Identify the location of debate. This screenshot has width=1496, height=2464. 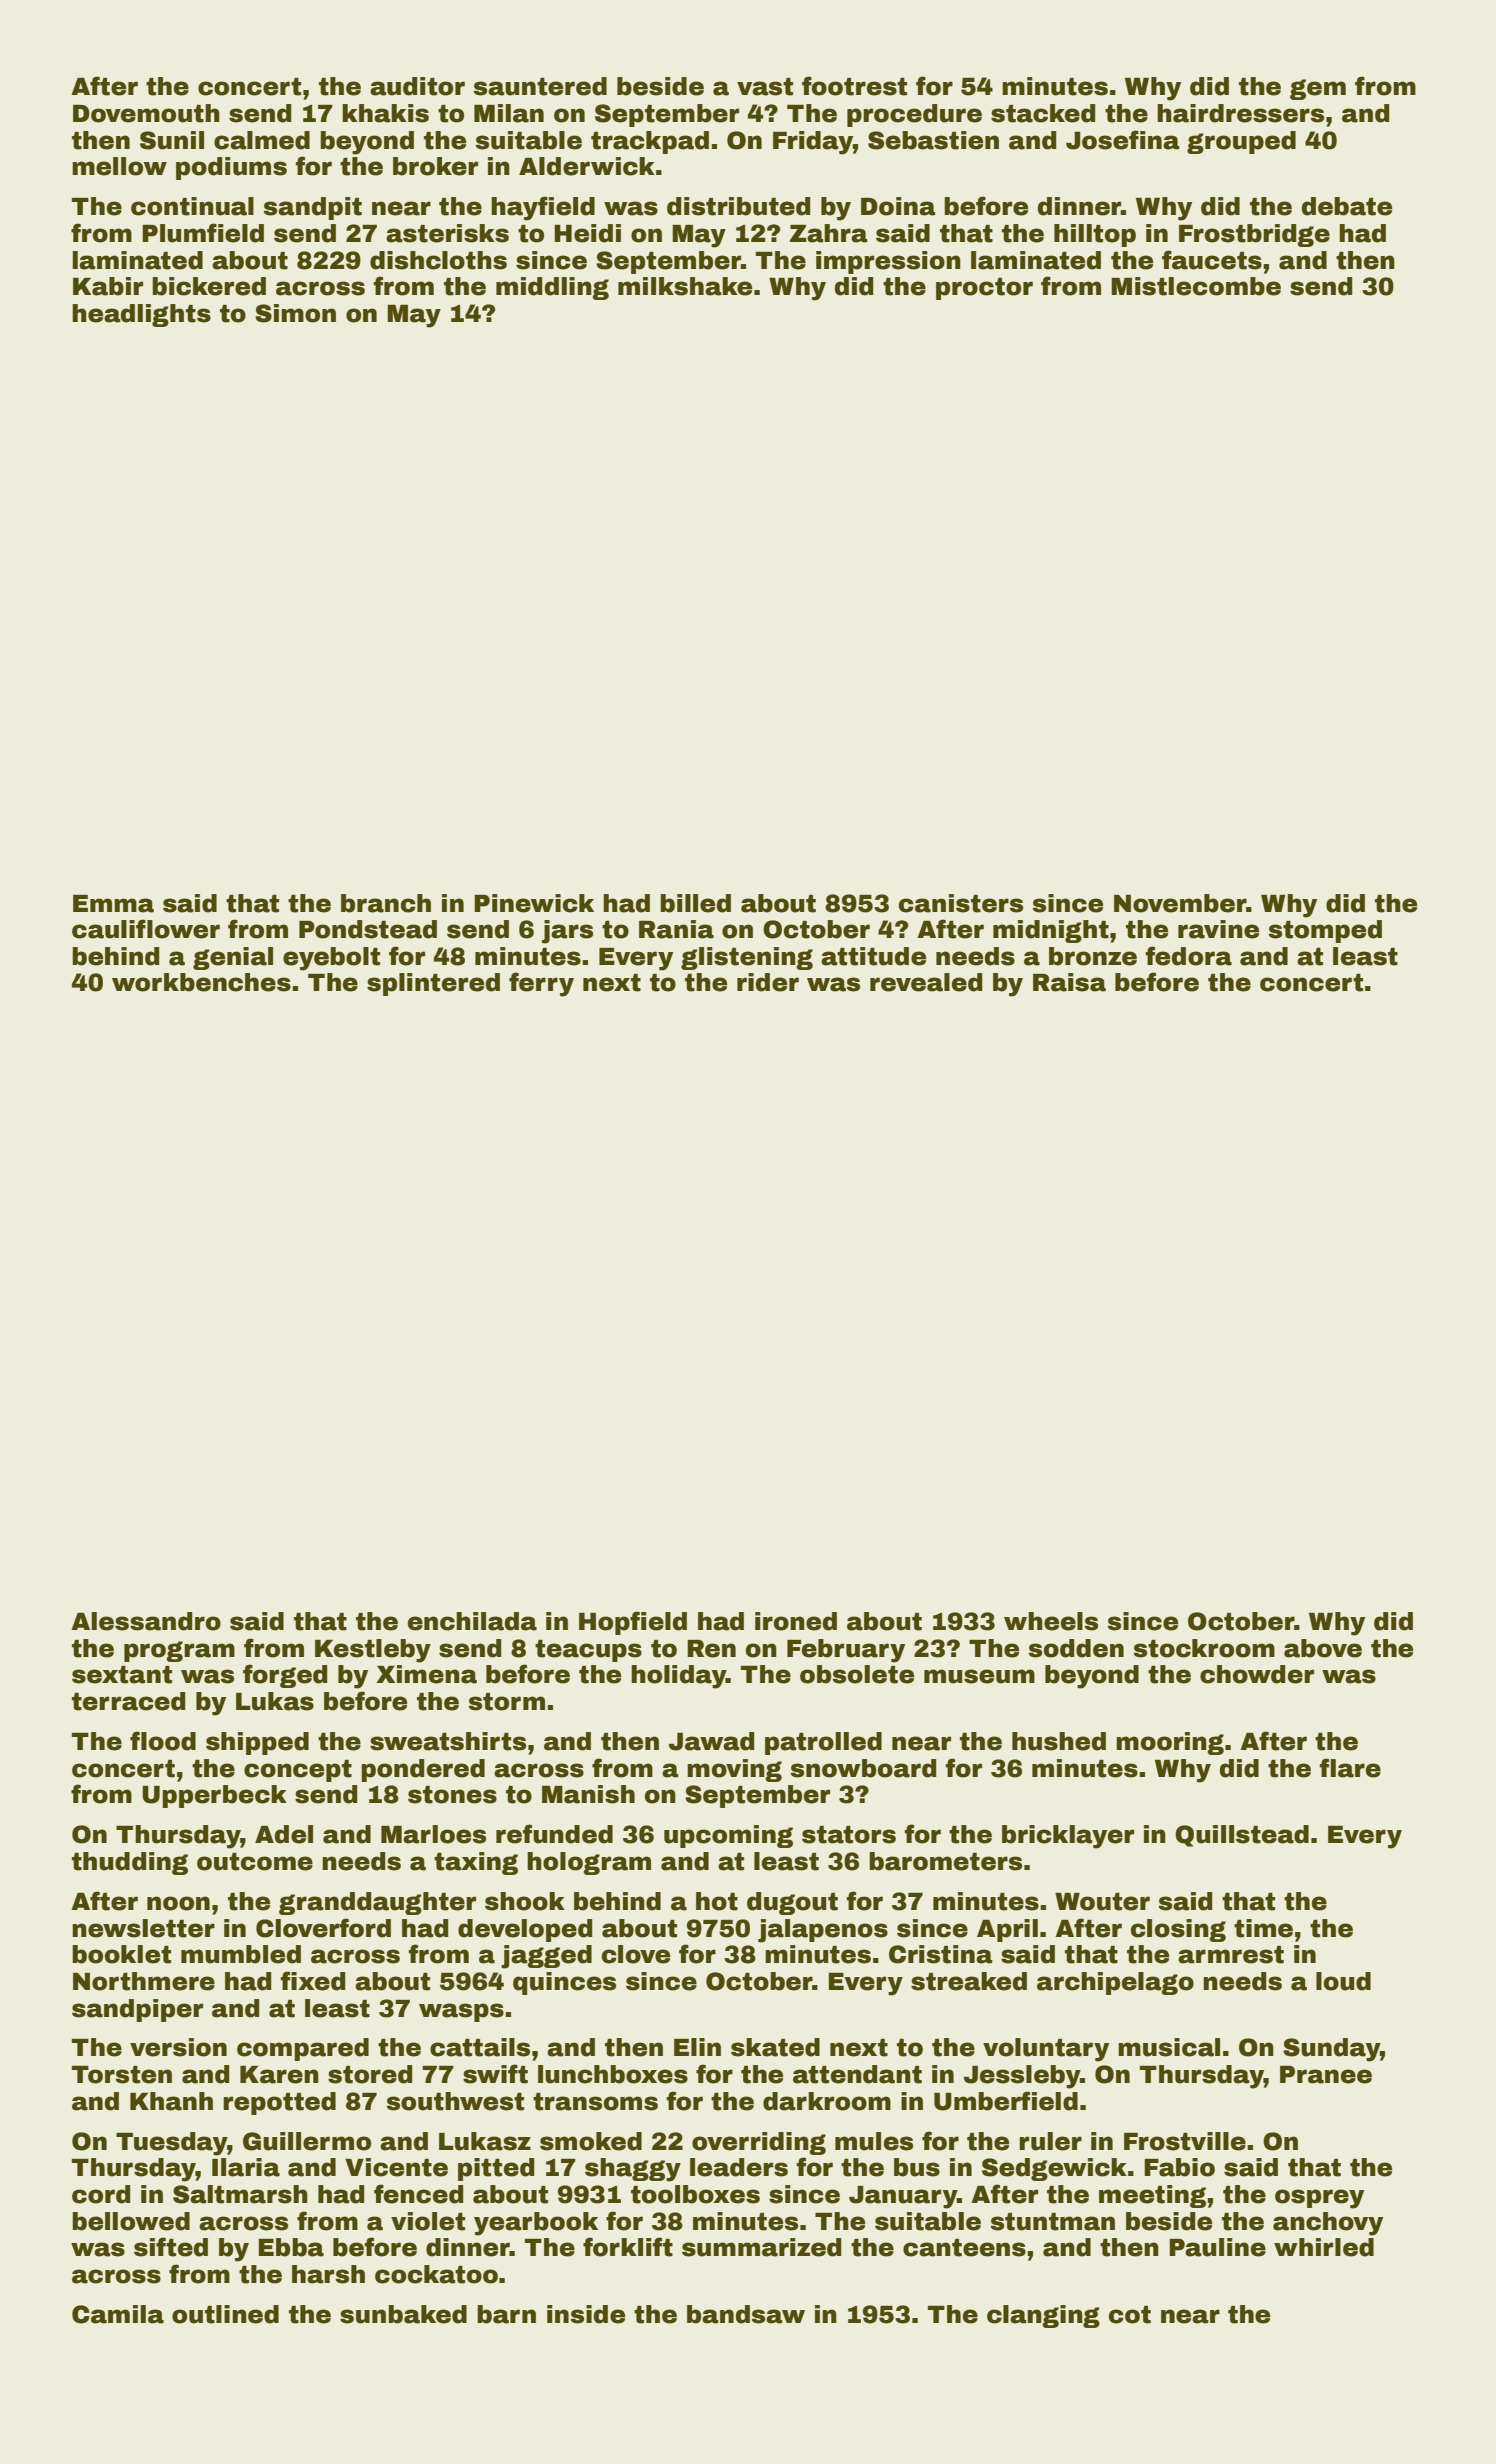
(1347, 206).
